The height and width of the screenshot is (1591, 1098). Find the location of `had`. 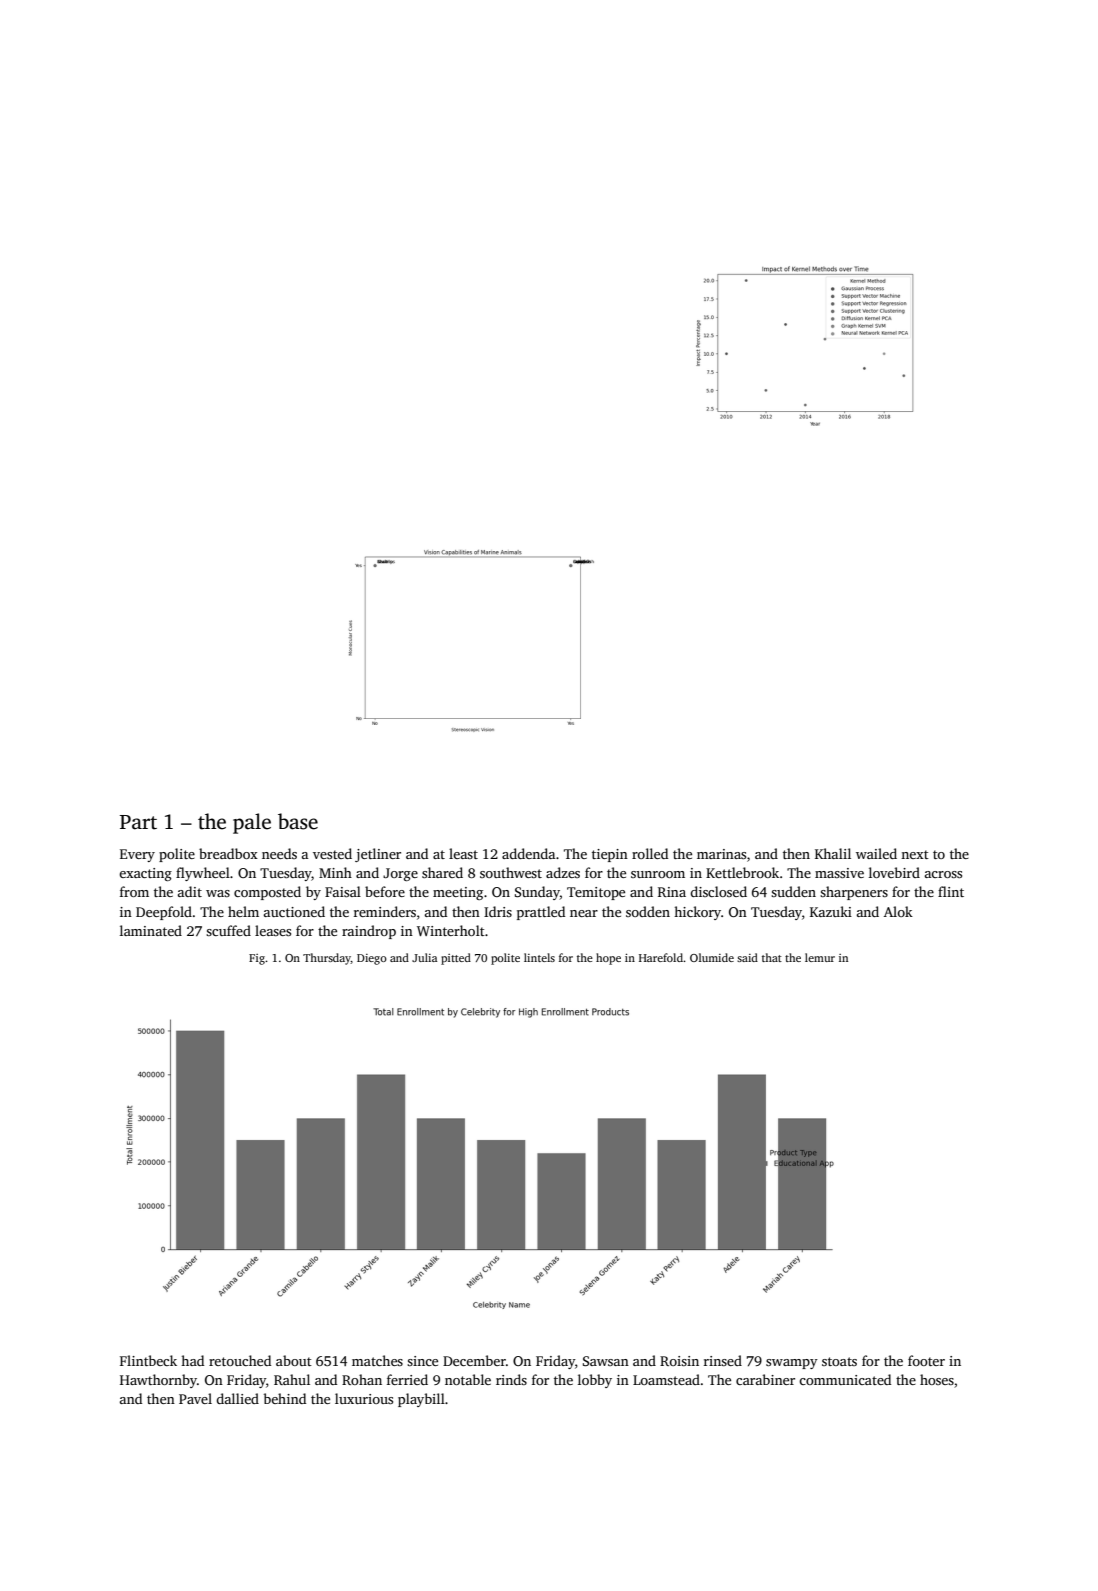

had is located at coordinates (192, 1360).
